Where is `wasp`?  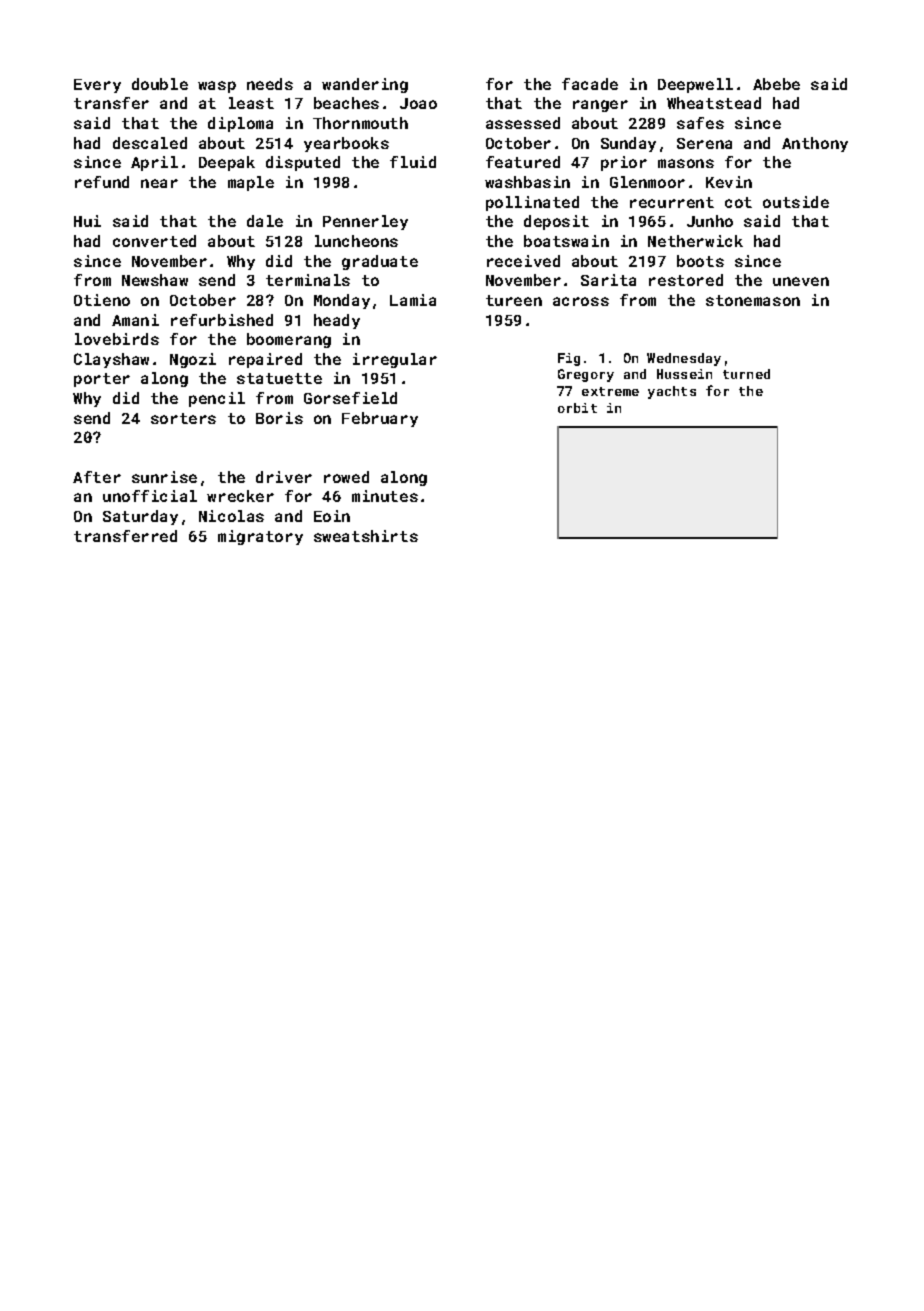 wasp is located at coordinates (217, 87).
